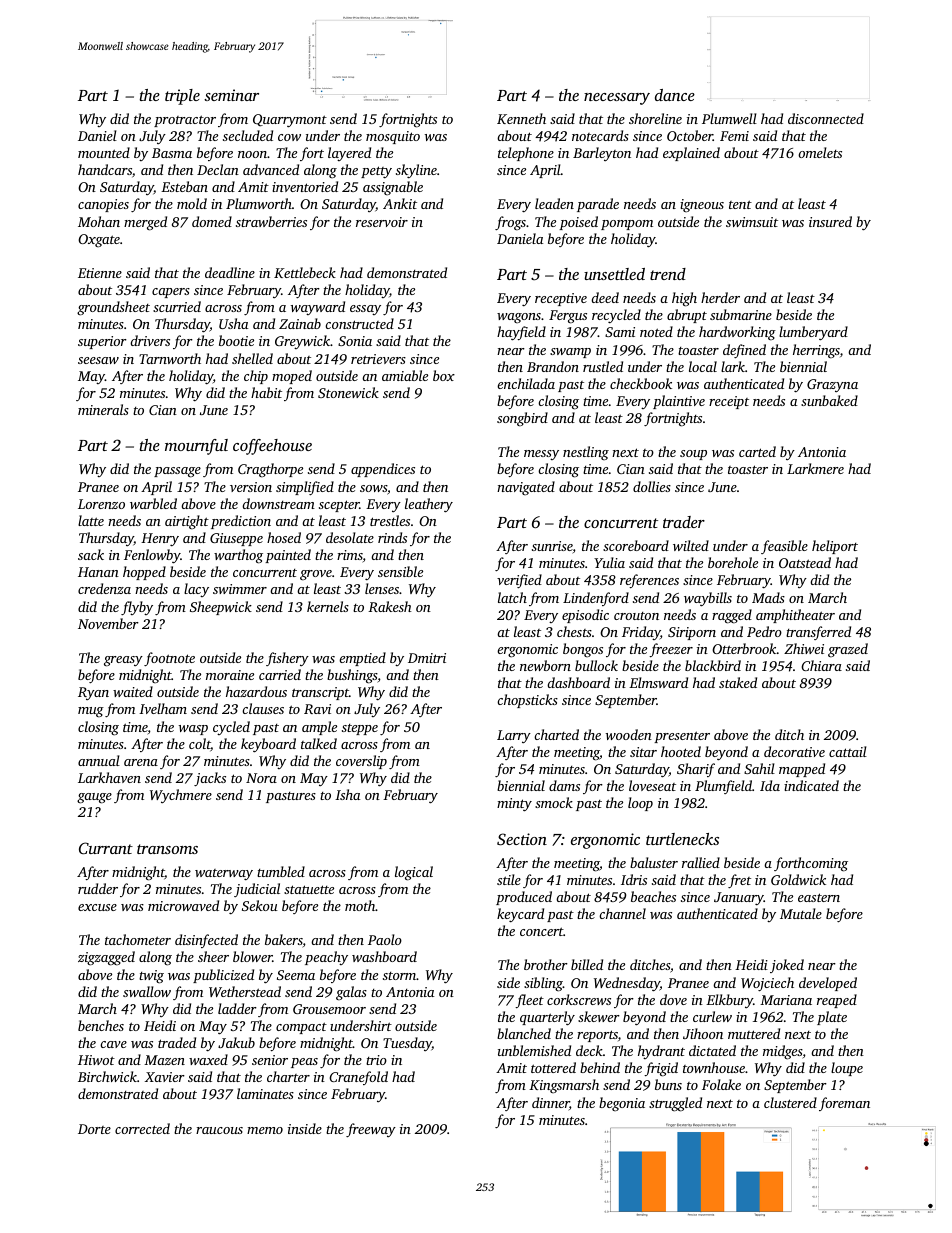 The image size is (952, 1233). I want to click on shelled, so click(252, 358).
